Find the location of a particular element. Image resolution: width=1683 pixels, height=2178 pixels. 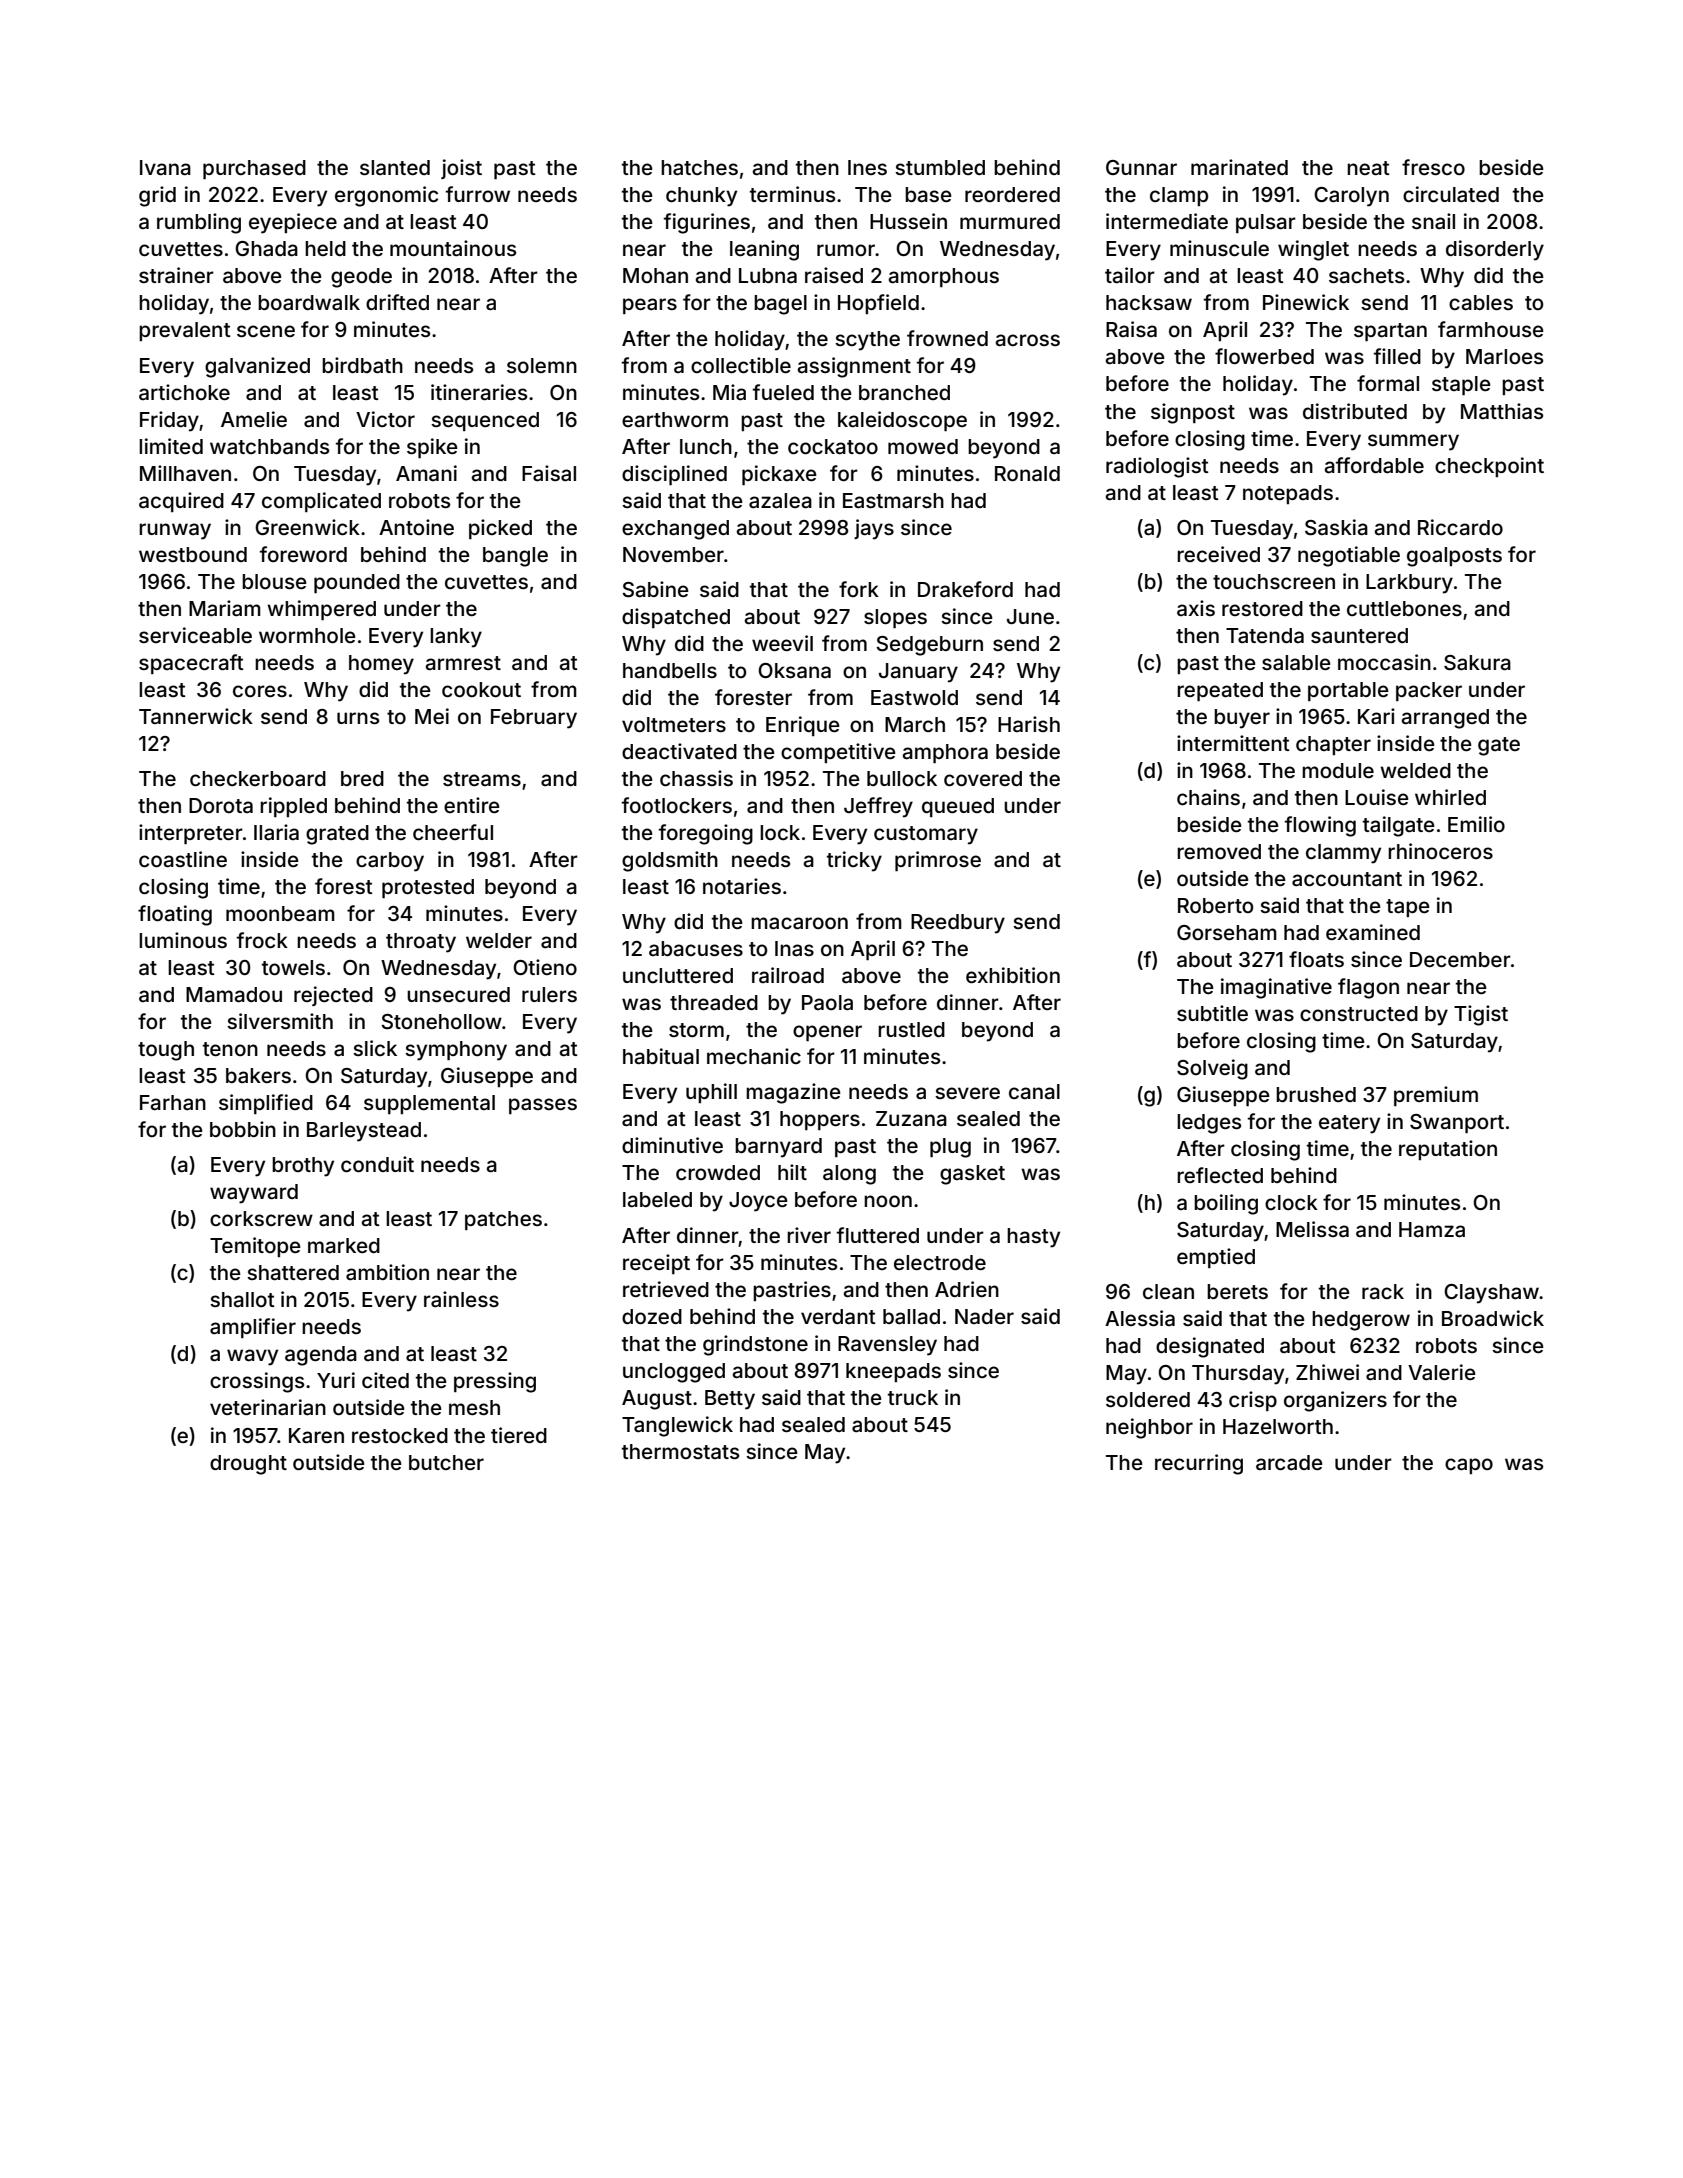

dispatched is located at coordinates (676, 618).
